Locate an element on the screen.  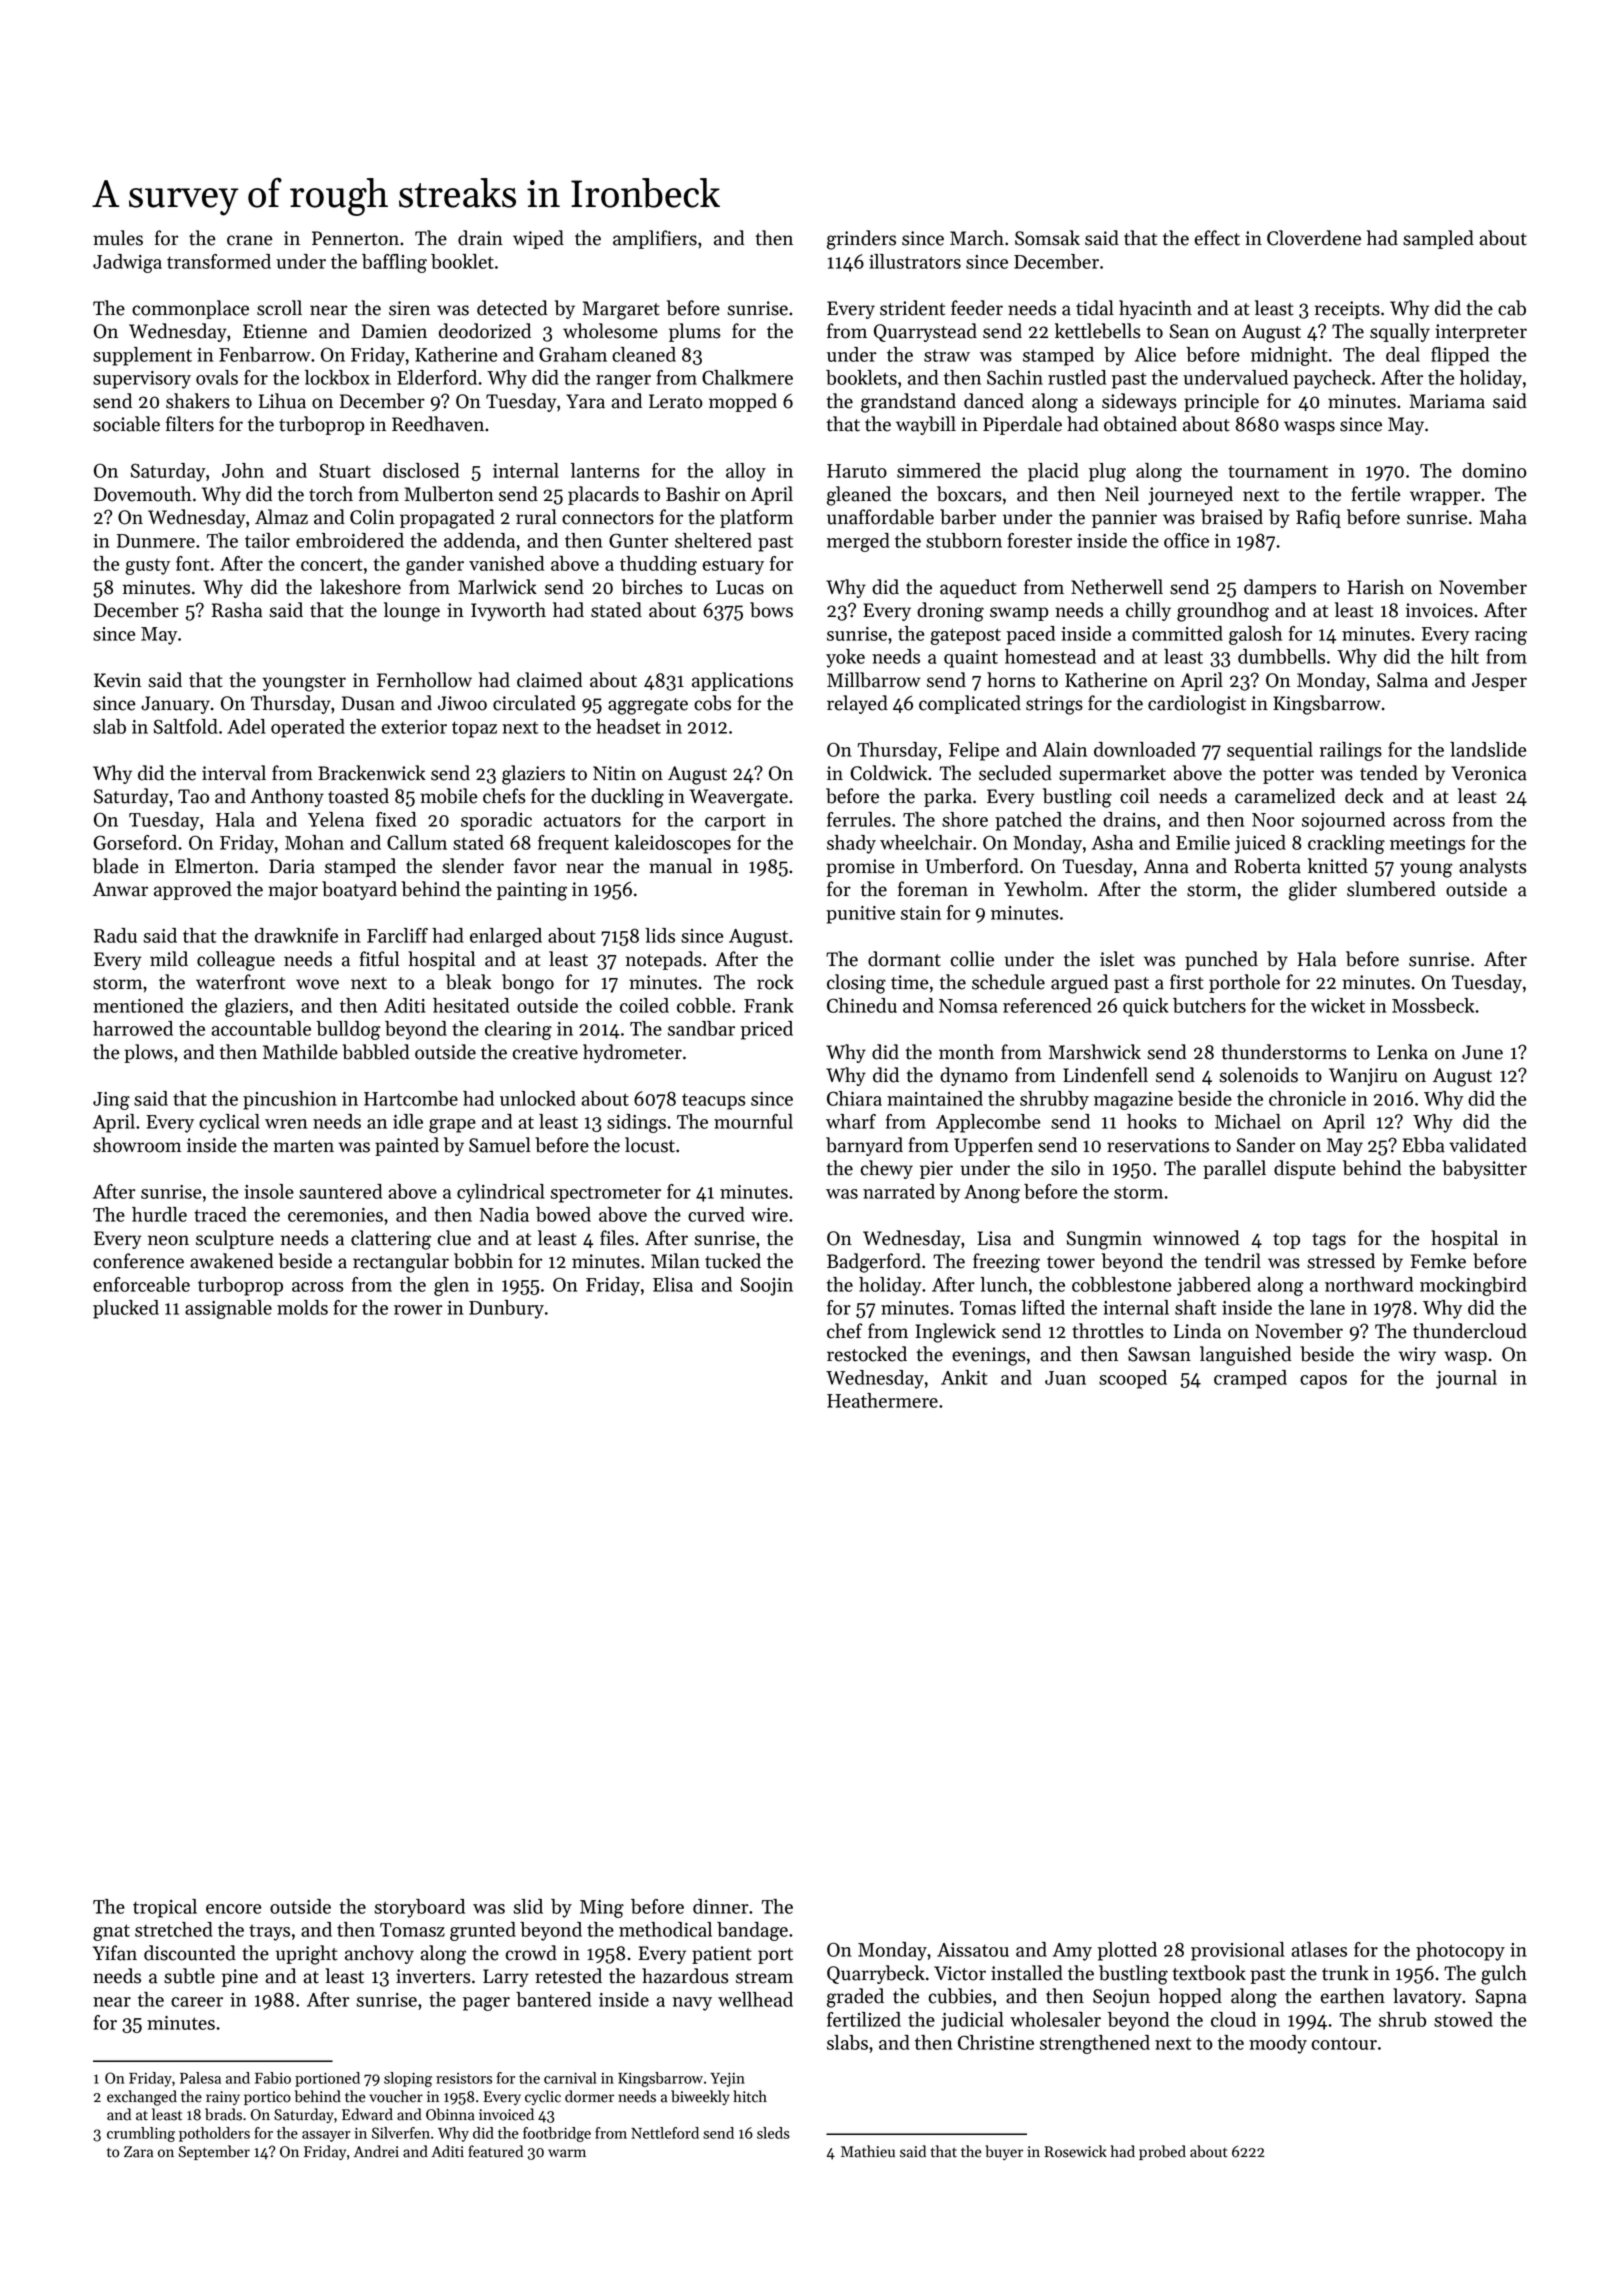
storyboard is located at coordinates (419, 1908).
